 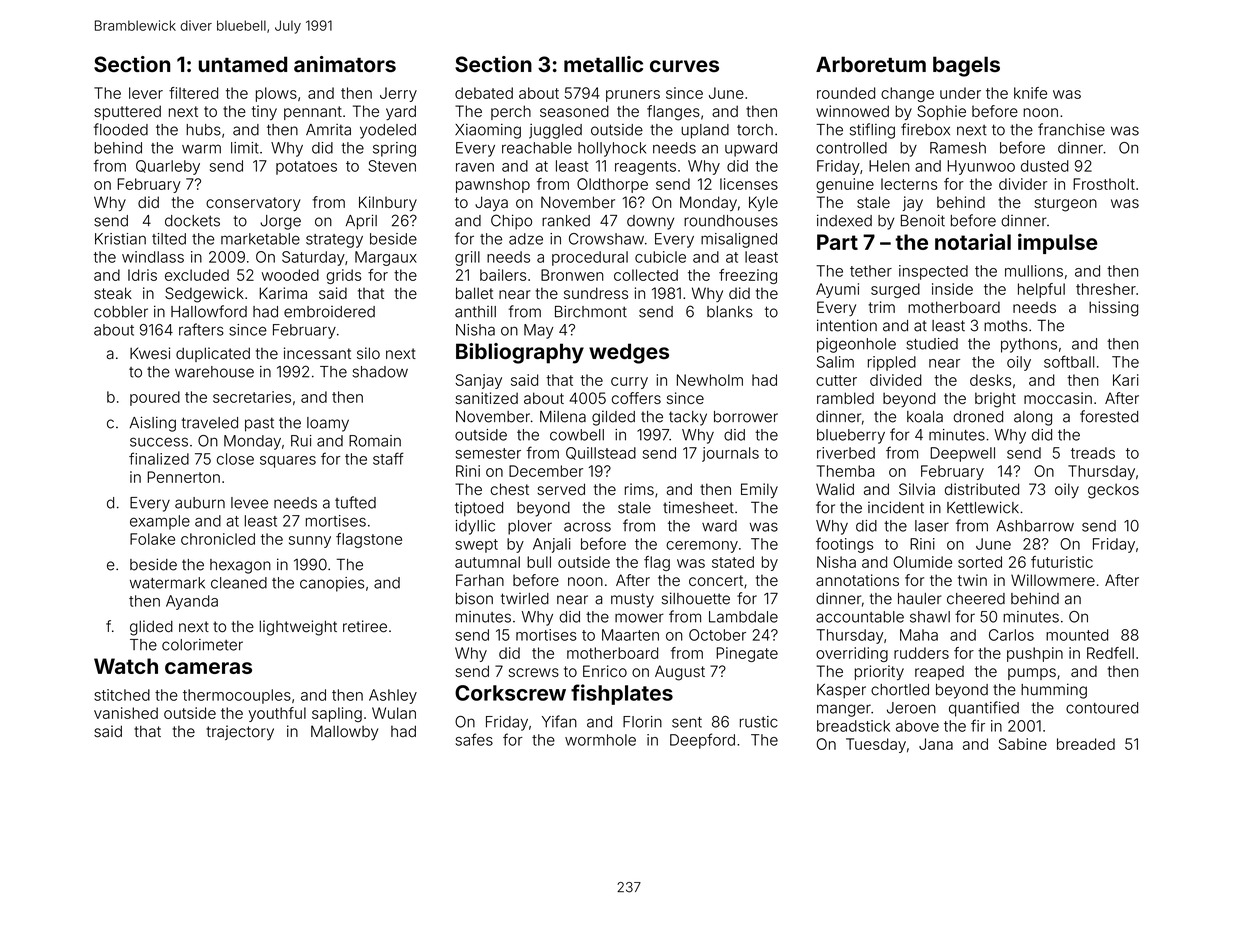 I want to click on safes, so click(x=474, y=739).
